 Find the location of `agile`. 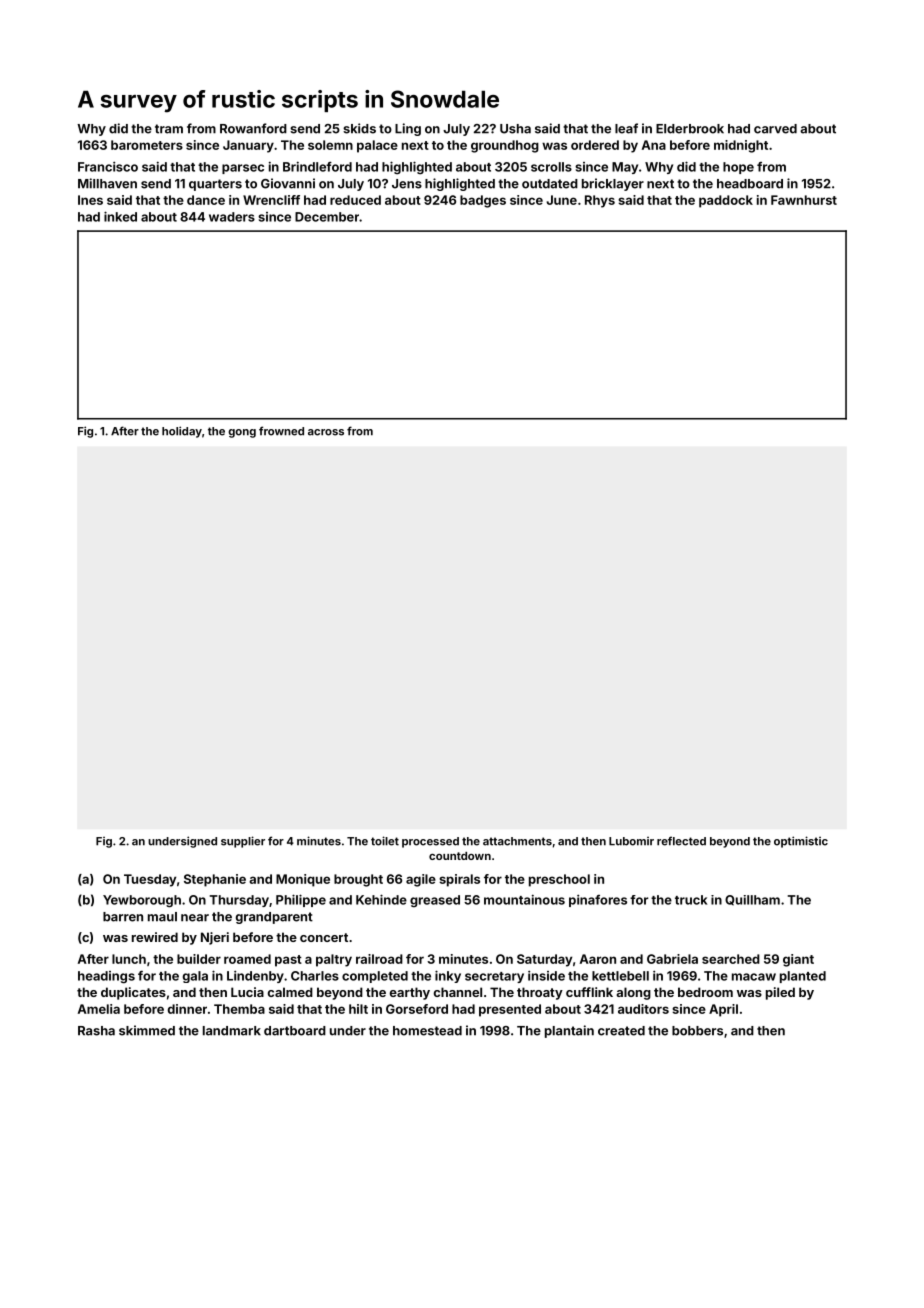

agile is located at coordinates (421, 880).
